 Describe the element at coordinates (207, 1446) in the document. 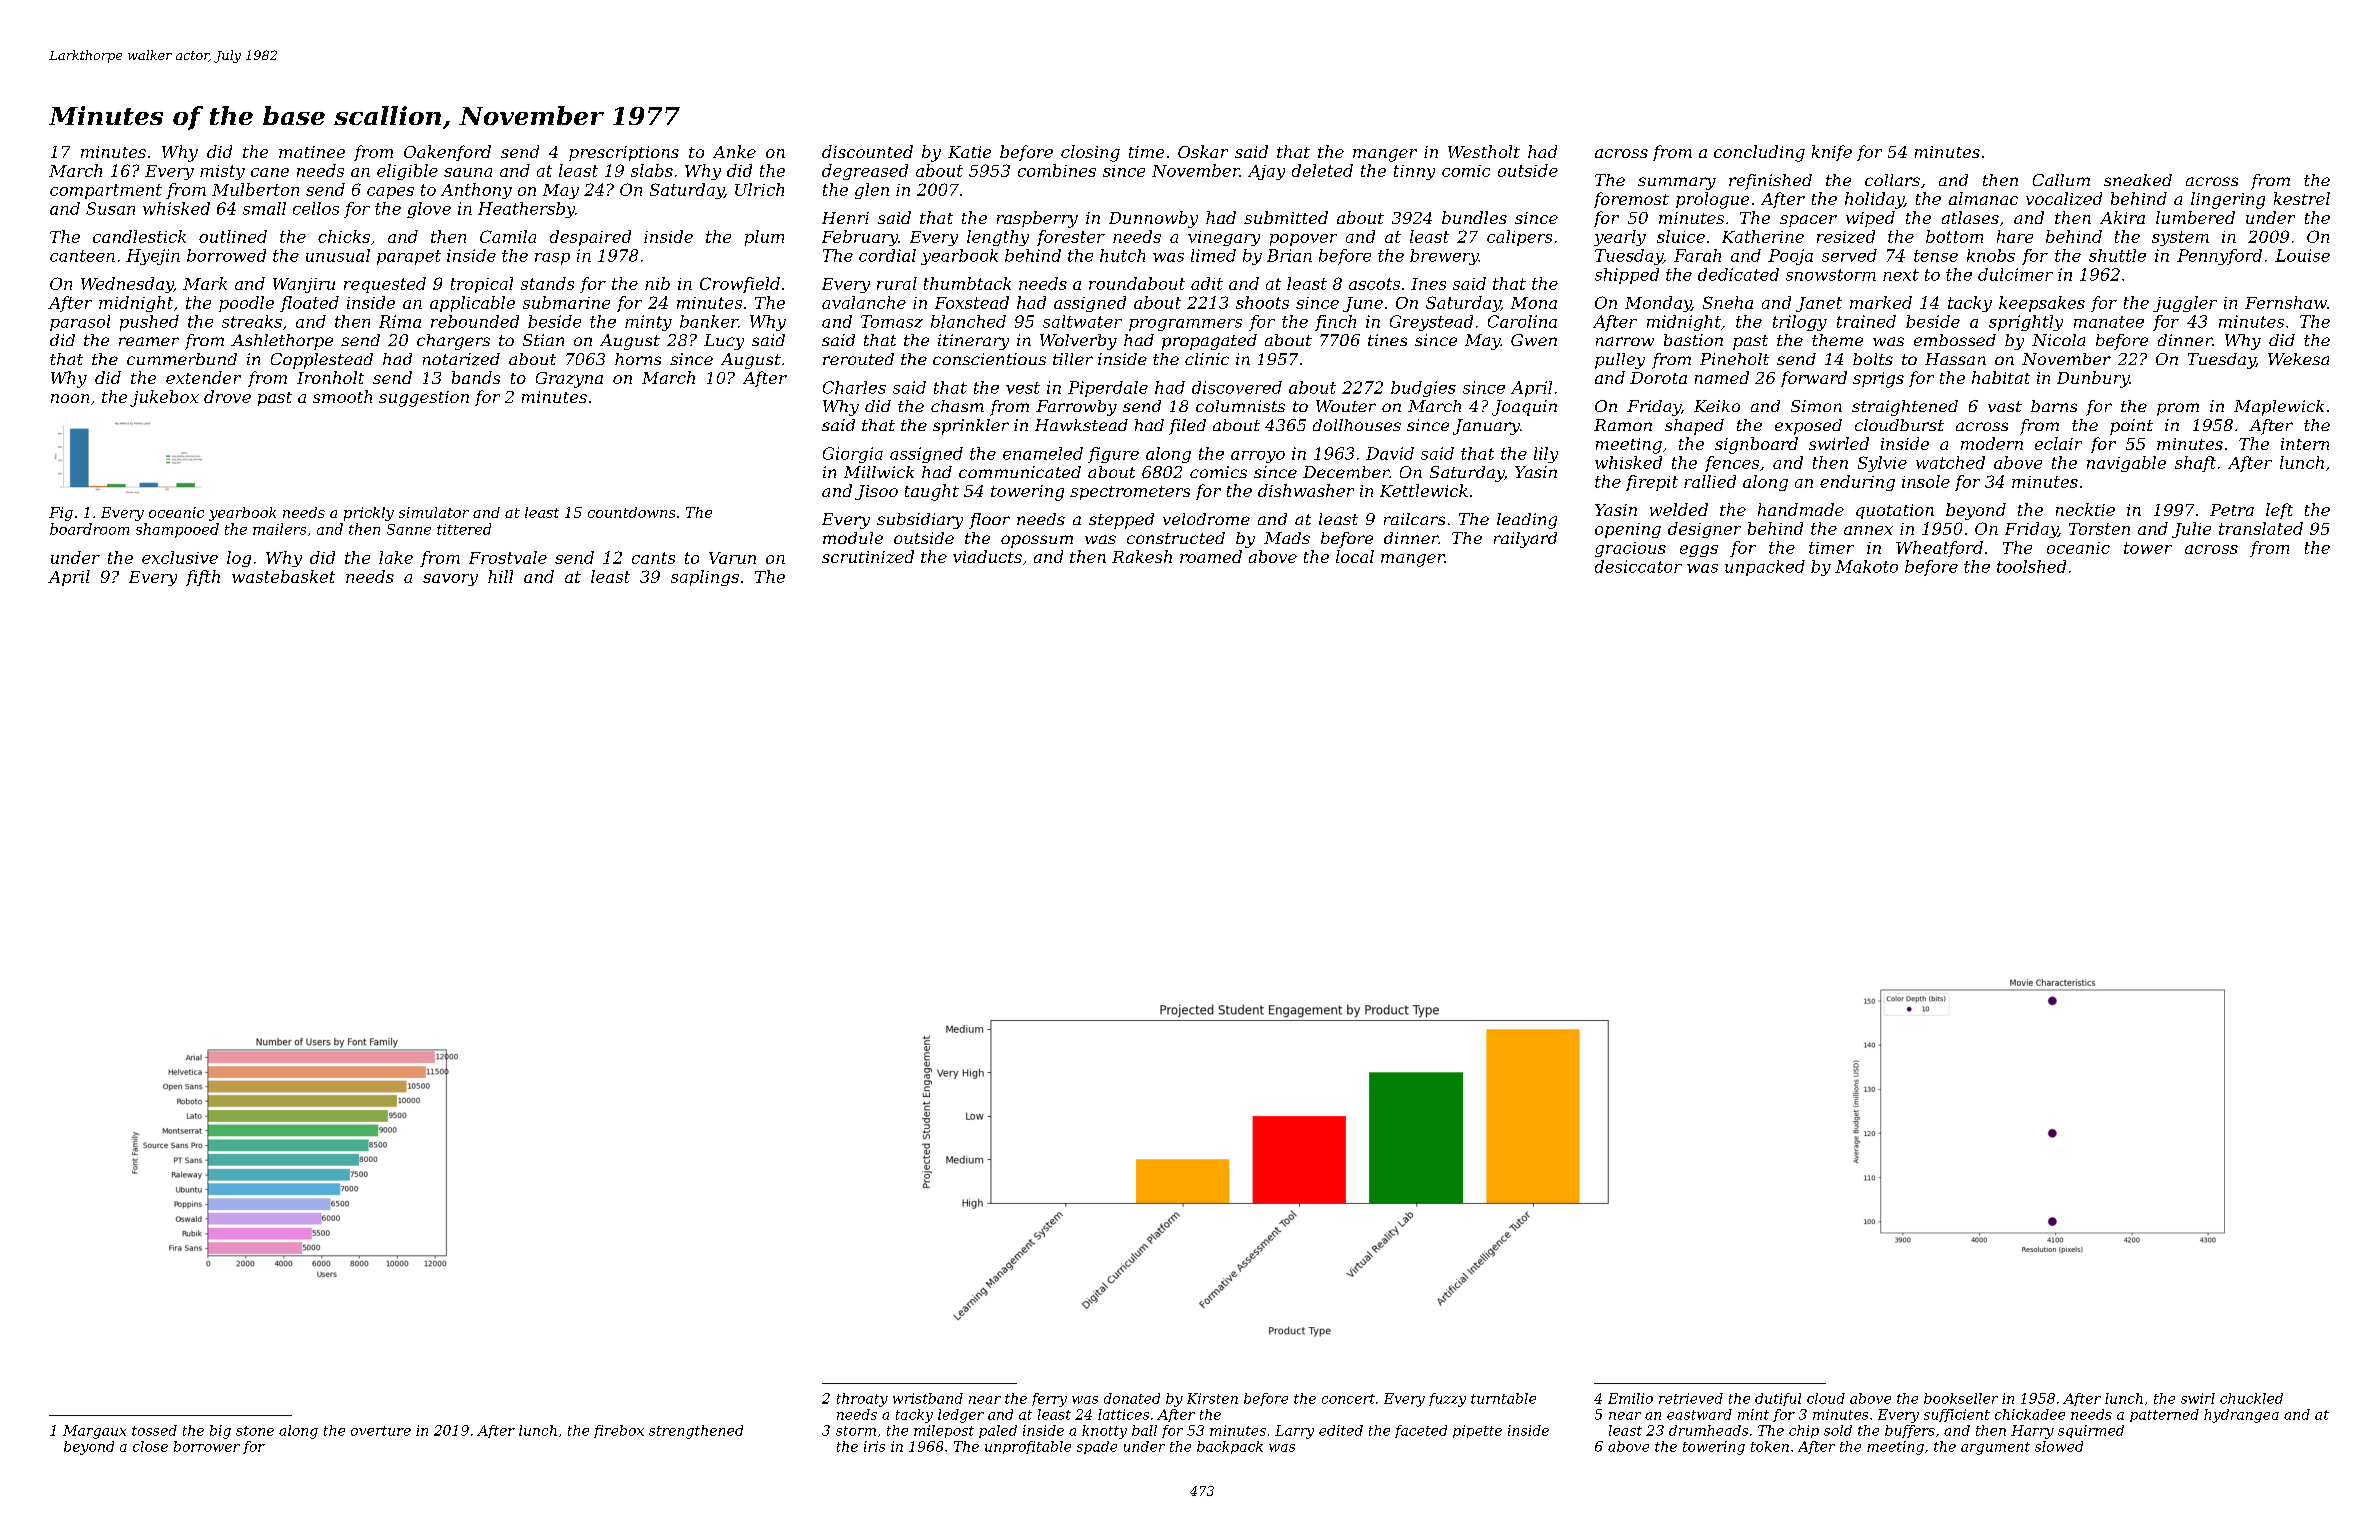

I see `borrower` at that location.
